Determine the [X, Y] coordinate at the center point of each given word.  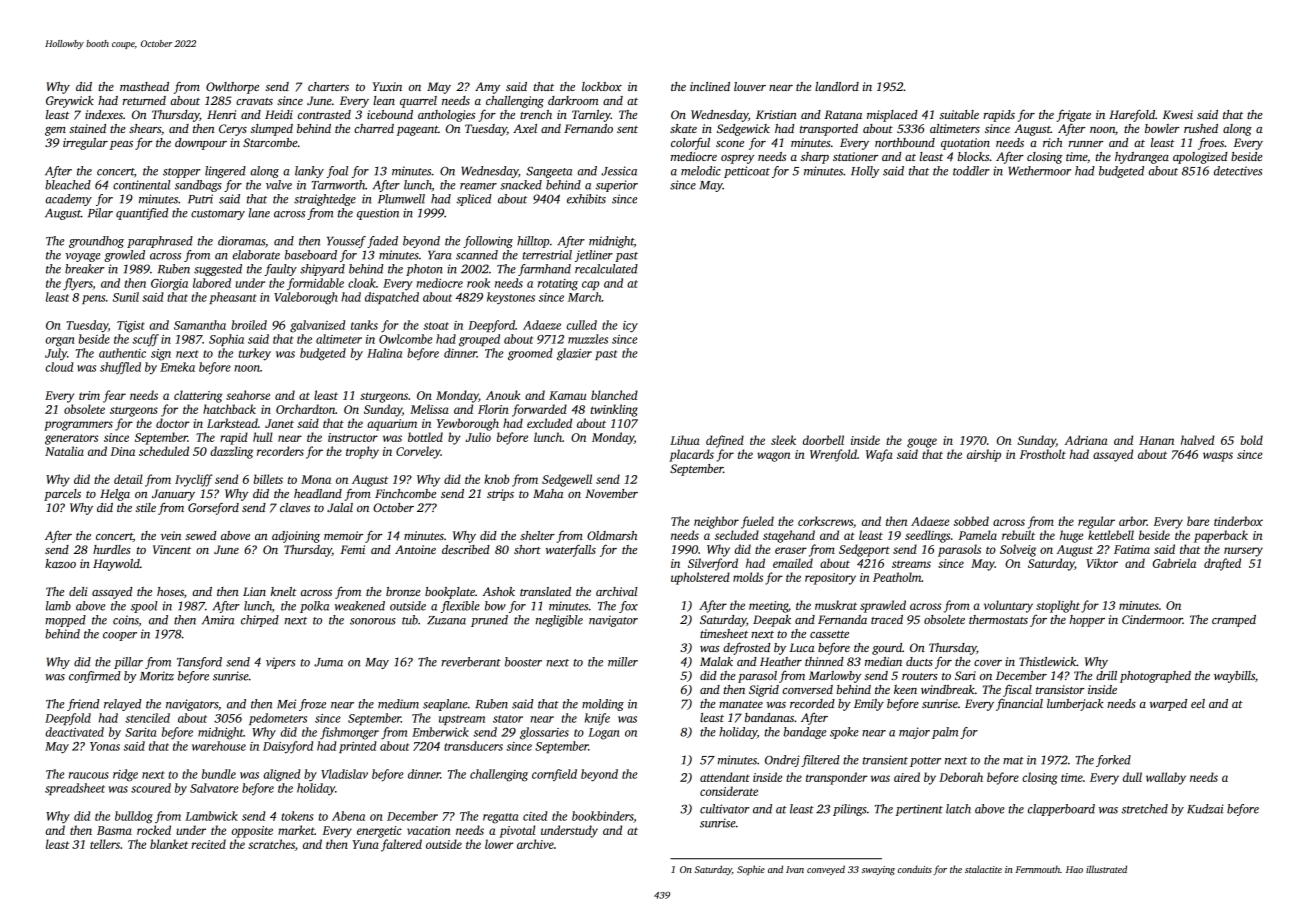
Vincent [172, 549]
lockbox [602, 86]
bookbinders [603, 817]
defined [725, 441]
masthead [144, 86]
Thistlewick [1048, 661]
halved [1197, 440]
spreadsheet [75, 789]
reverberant [471, 662]
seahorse [248, 395]
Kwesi [1178, 114]
